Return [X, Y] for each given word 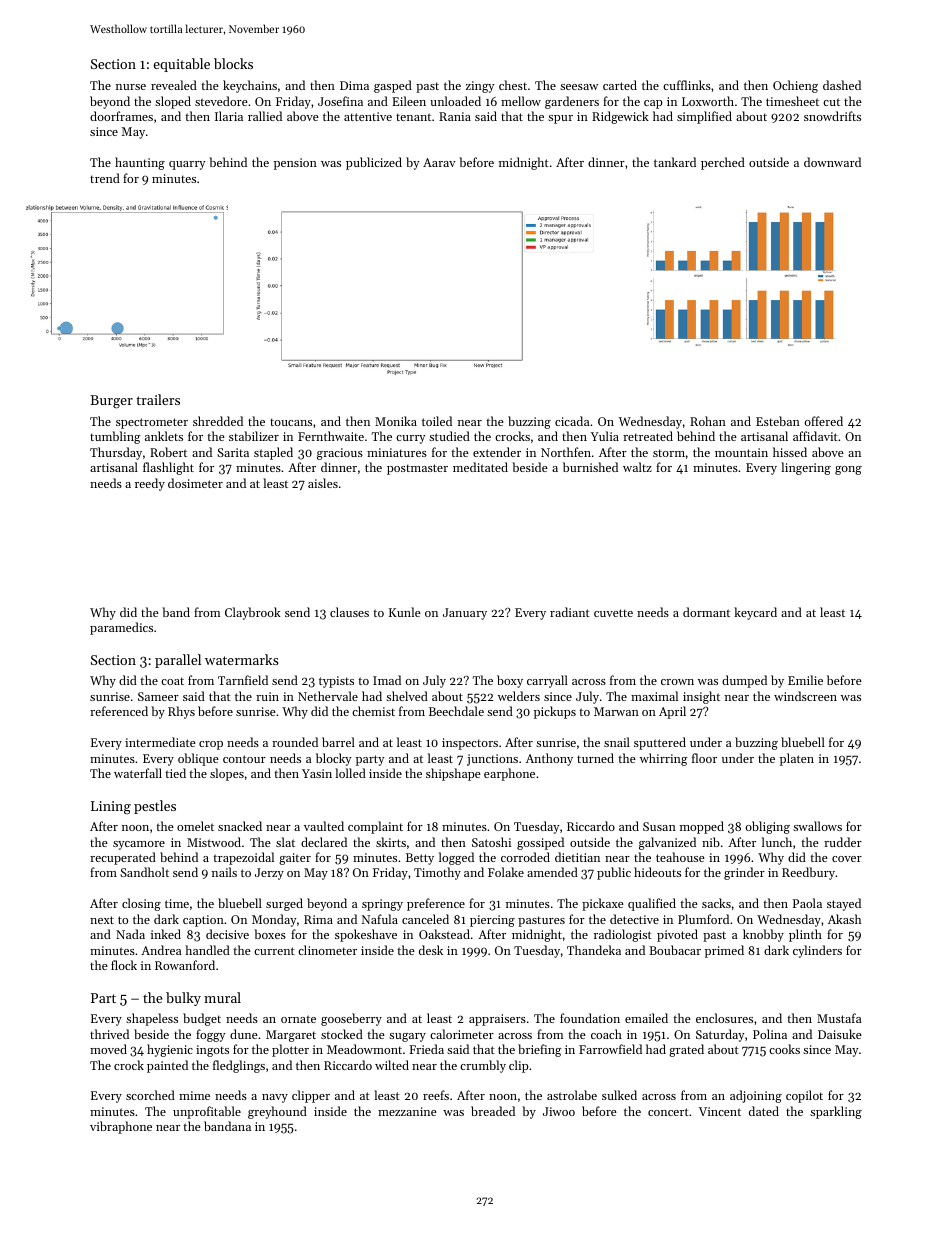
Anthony [549, 759]
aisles [323, 483]
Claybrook [253, 613]
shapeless [152, 1019]
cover [847, 859]
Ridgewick [620, 117]
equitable [181, 65]
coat [172, 681]
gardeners [572, 102]
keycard [755, 613]
